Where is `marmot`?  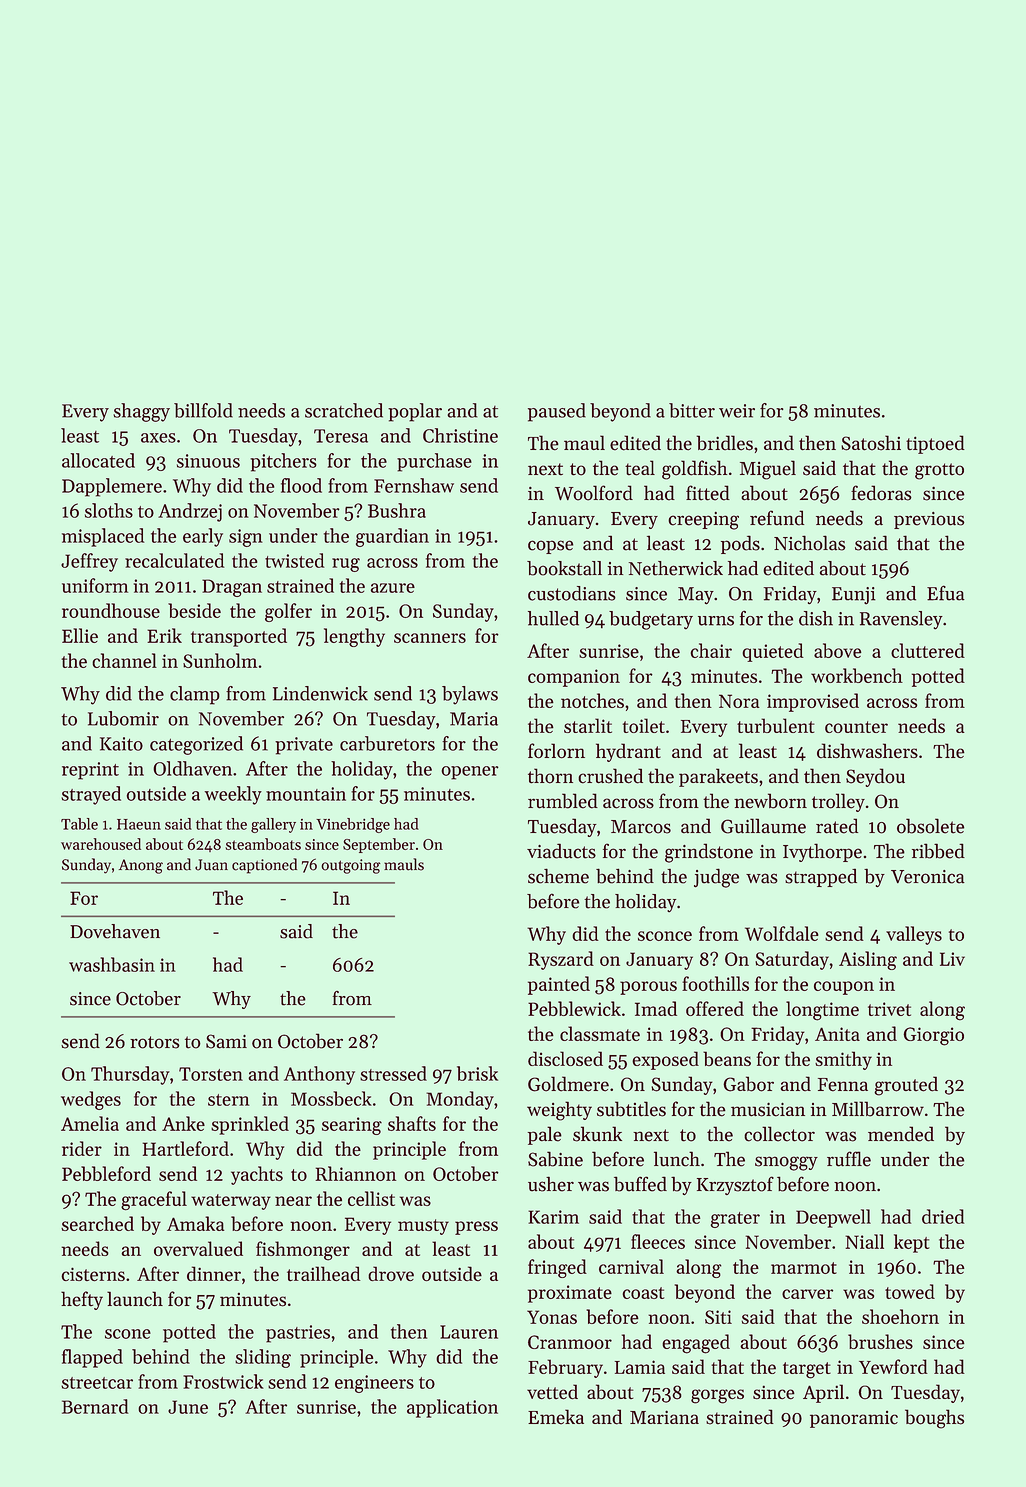
marmot is located at coordinates (804, 1268).
